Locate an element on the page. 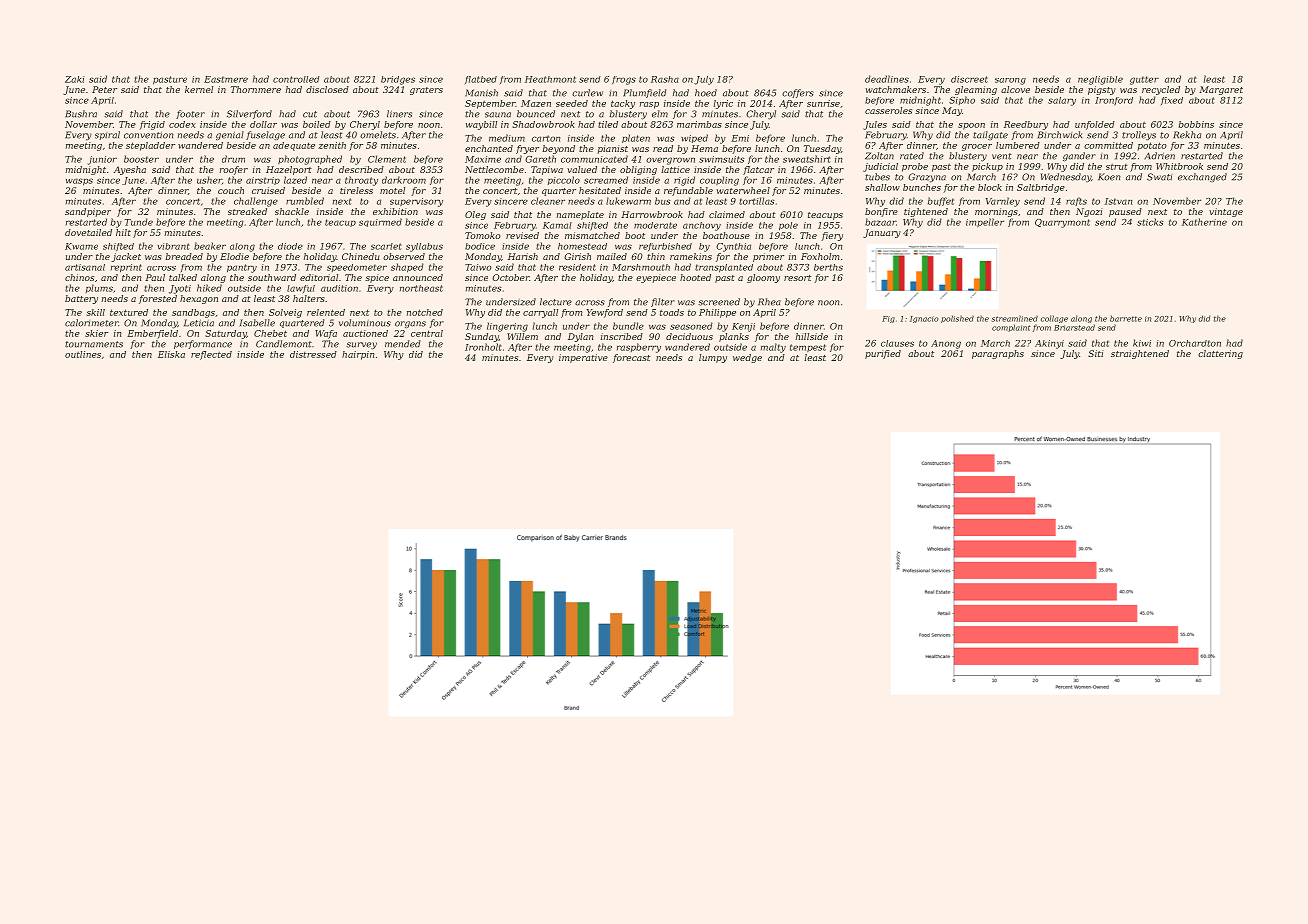 The width and height of the page is (1308, 924). carton is located at coordinates (546, 138).
